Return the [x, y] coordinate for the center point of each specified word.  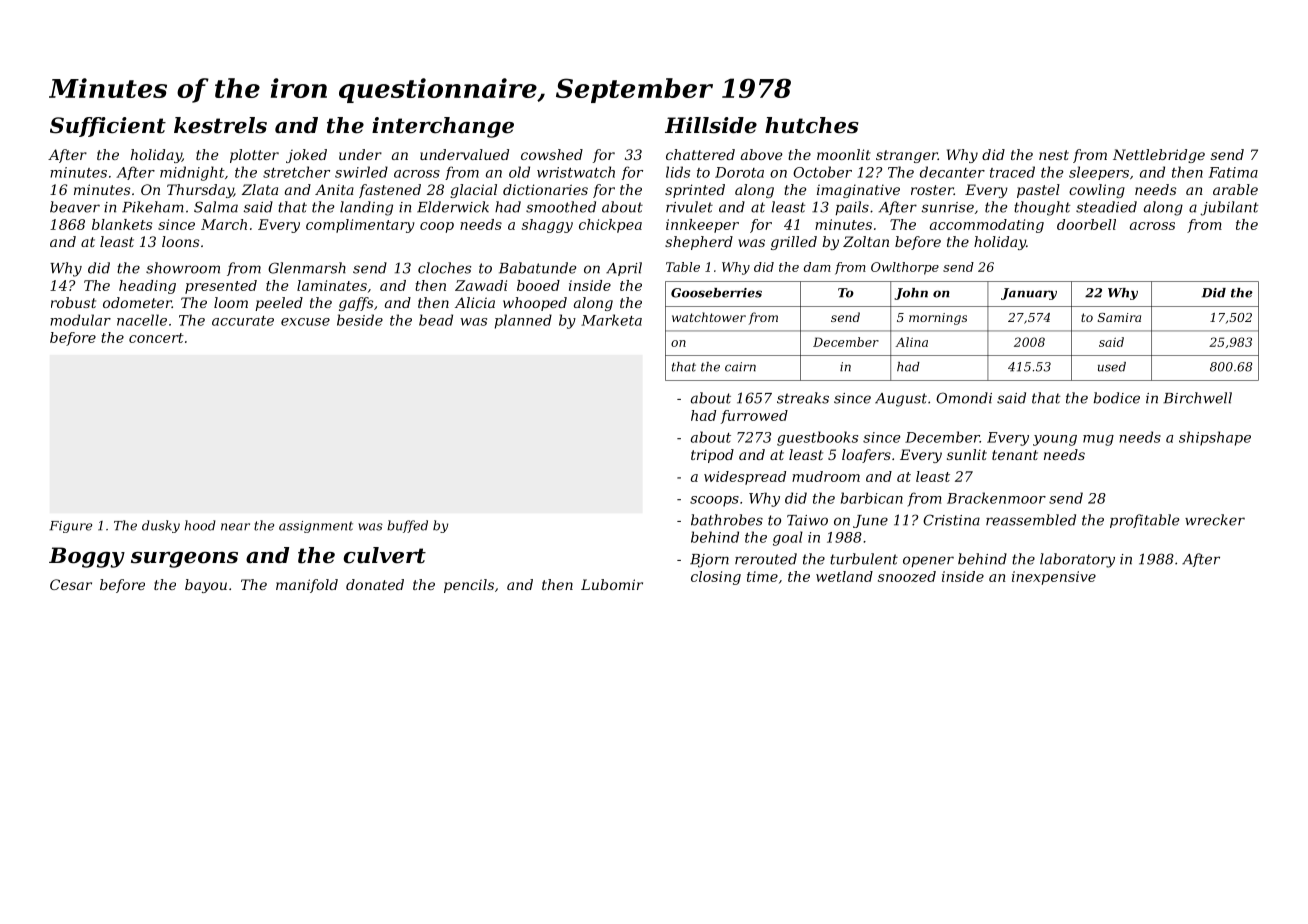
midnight [192, 173]
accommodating [987, 226]
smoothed [561, 207]
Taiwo [807, 520]
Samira [1119, 317]
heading [147, 287]
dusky [161, 526]
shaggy [547, 226]
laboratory [1077, 560]
